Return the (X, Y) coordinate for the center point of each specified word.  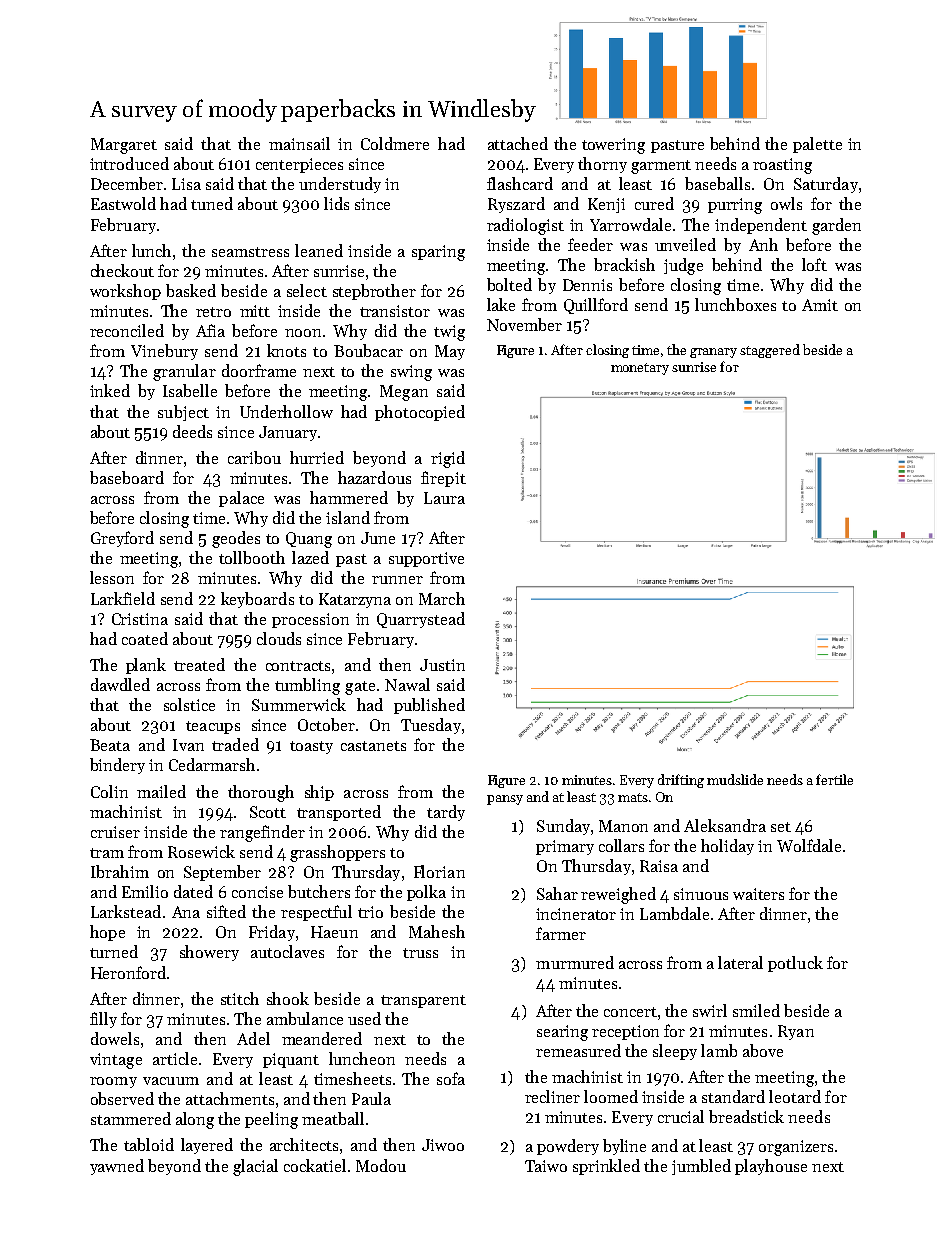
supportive (426, 559)
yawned (117, 1167)
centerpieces (299, 165)
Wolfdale (809, 845)
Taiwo (546, 1166)
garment (661, 167)
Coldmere (395, 143)
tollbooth (252, 557)
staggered (770, 351)
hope (107, 933)
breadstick (746, 1116)
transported (339, 813)
